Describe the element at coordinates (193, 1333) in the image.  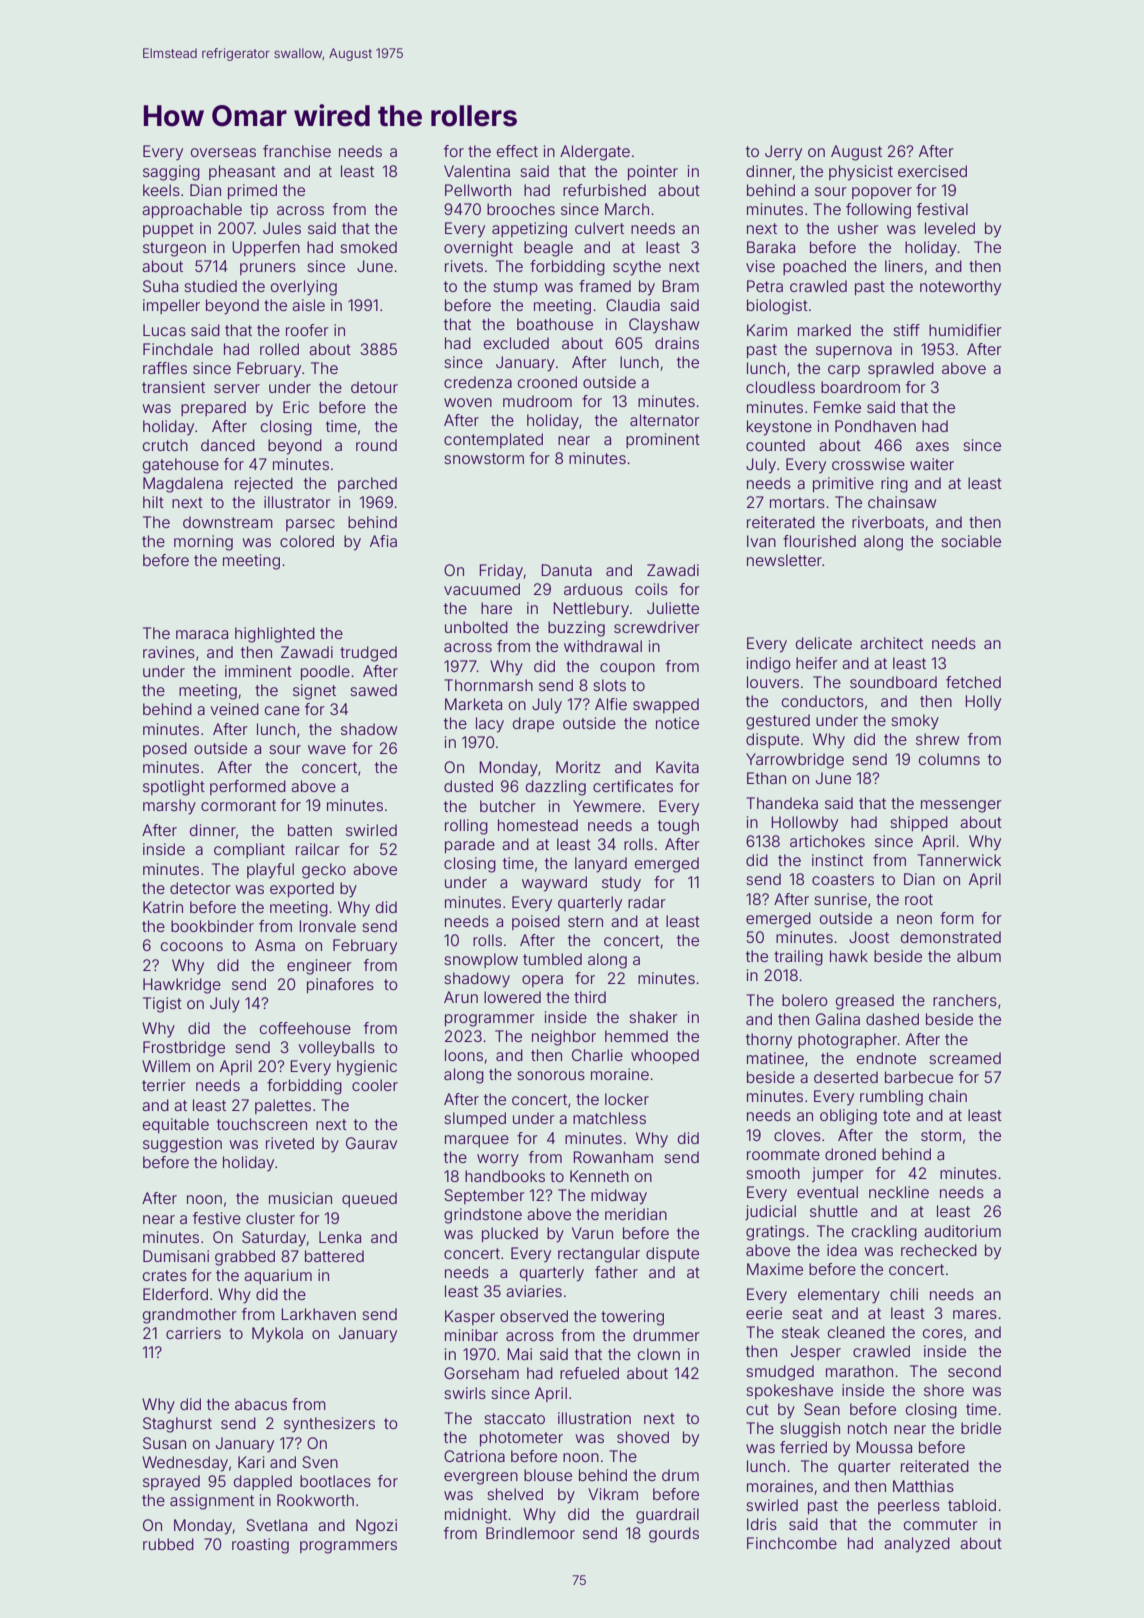
I see `carriers` at that location.
